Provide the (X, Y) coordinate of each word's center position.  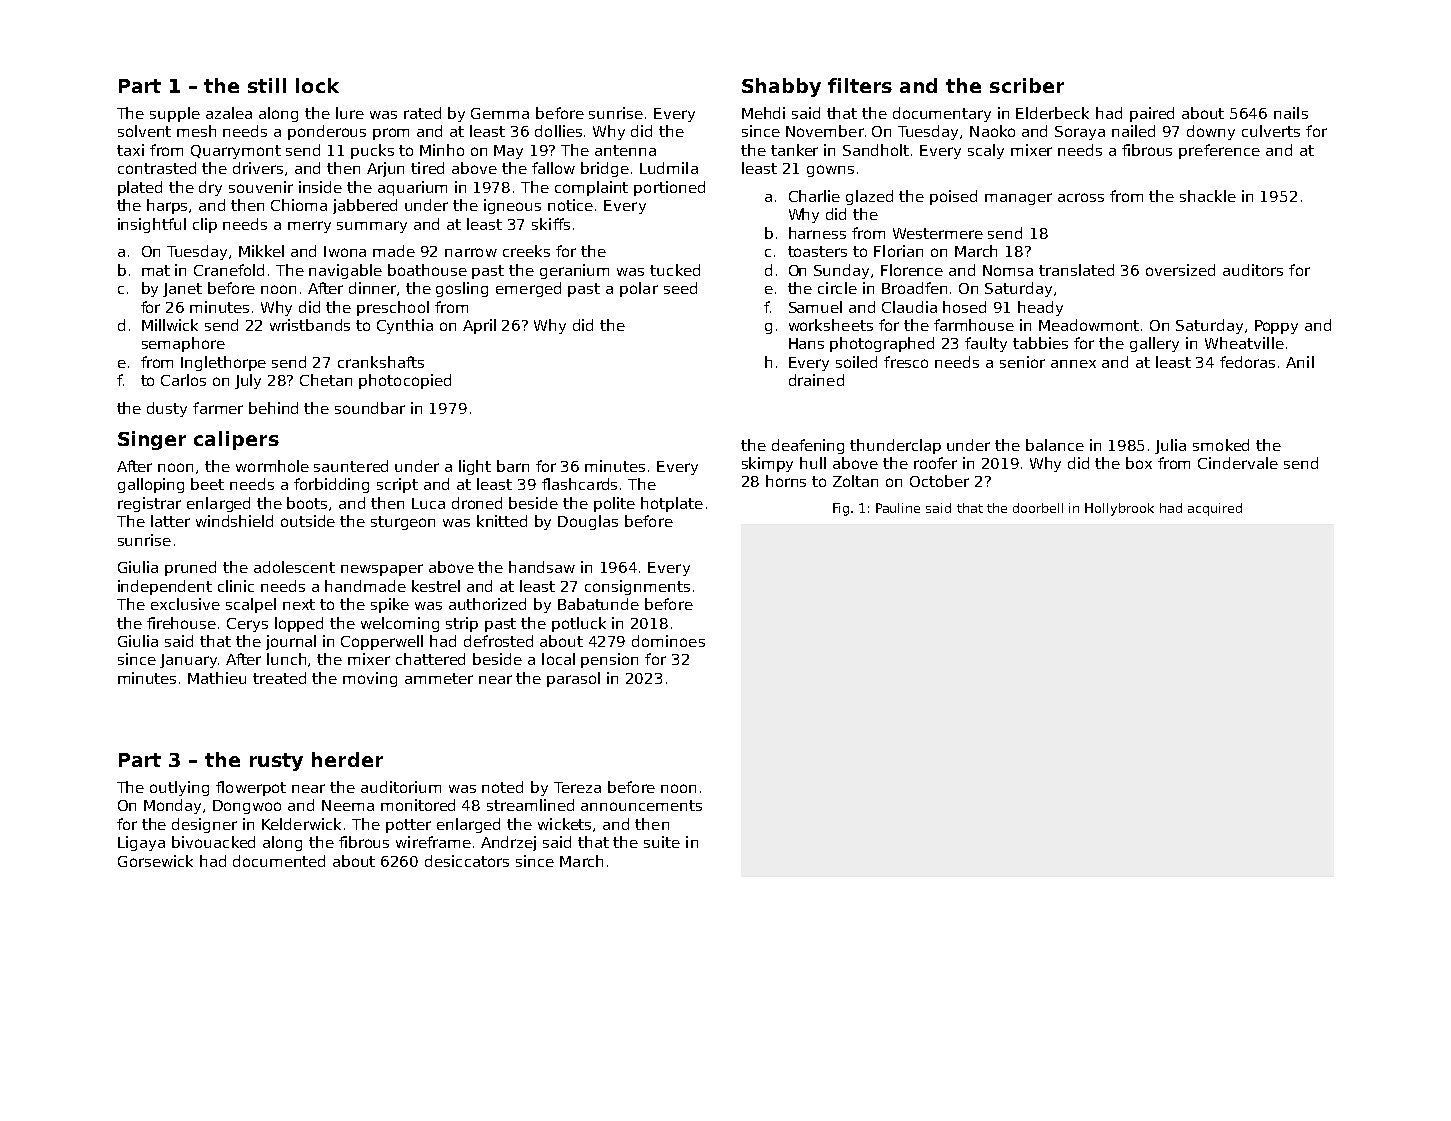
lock (317, 85)
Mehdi (763, 113)
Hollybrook (1119, 509)
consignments (637, 587)
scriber (1027, 85)
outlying (179, 788)
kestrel (436, 586)
